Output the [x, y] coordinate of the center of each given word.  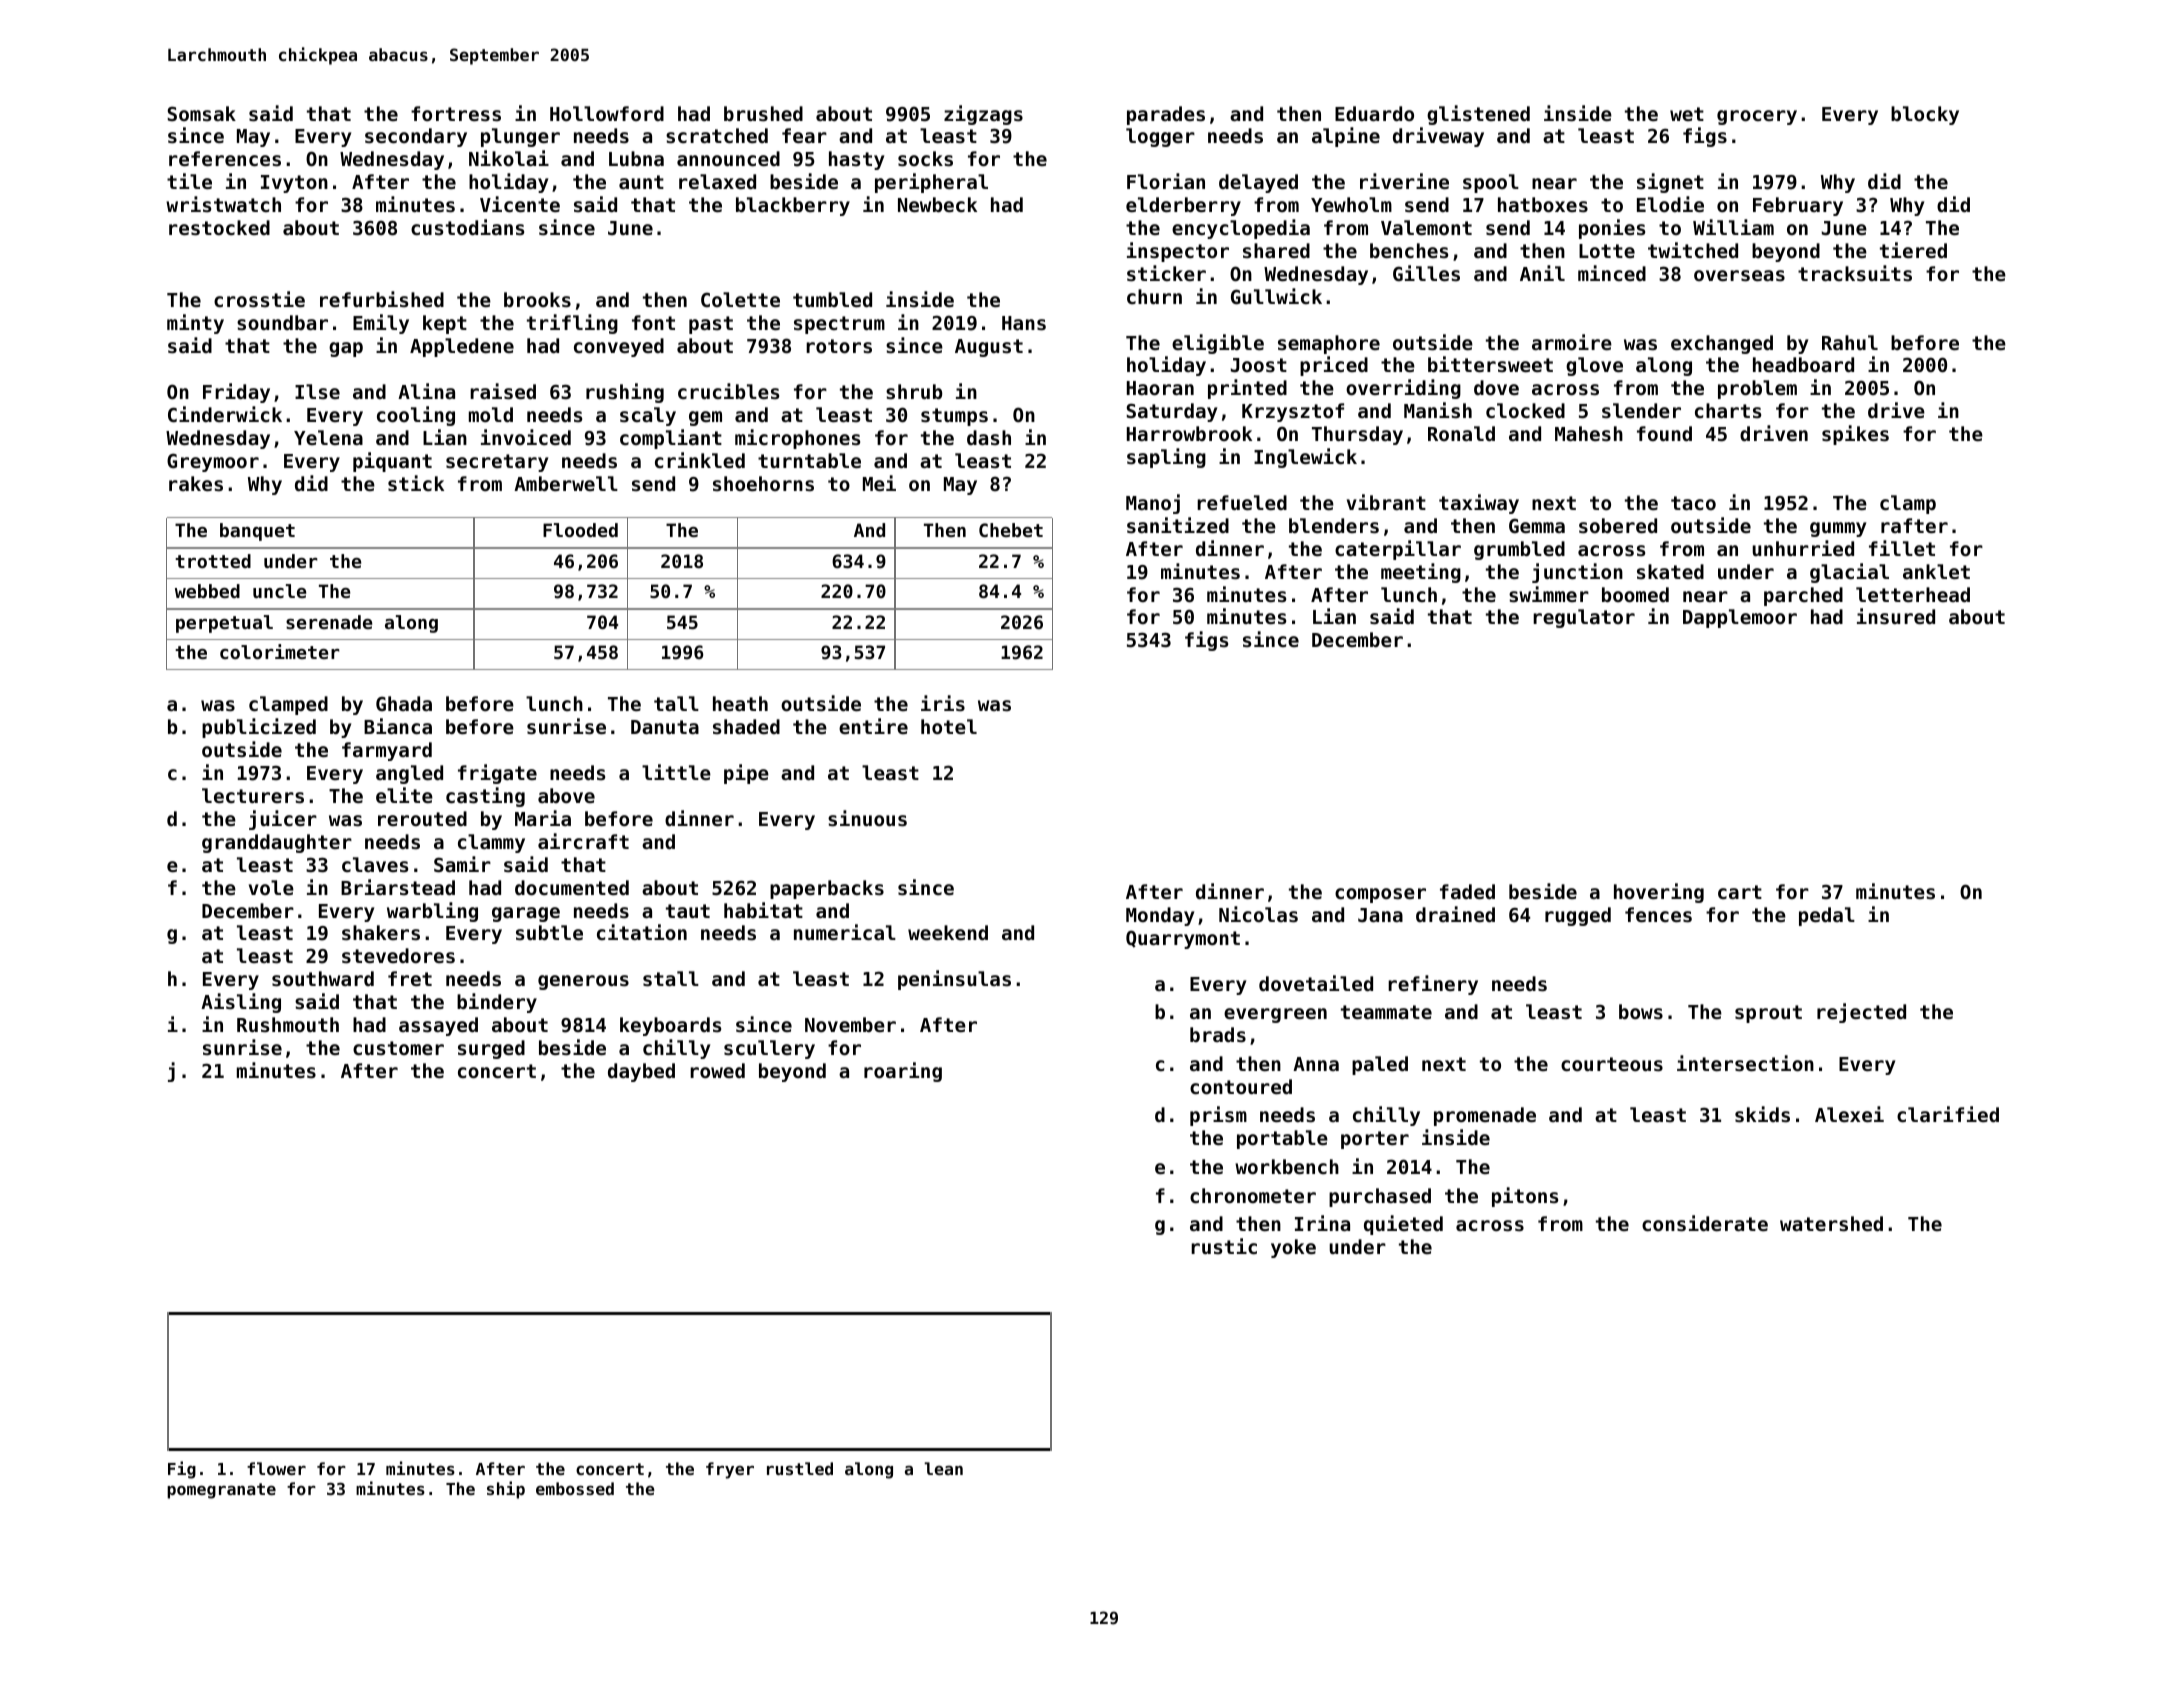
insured [1896, 616]
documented [572, 887]
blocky [1925, 115]
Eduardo [1374, 113]
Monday [1160, 916]
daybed [641, 1072]
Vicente [520, 204]
